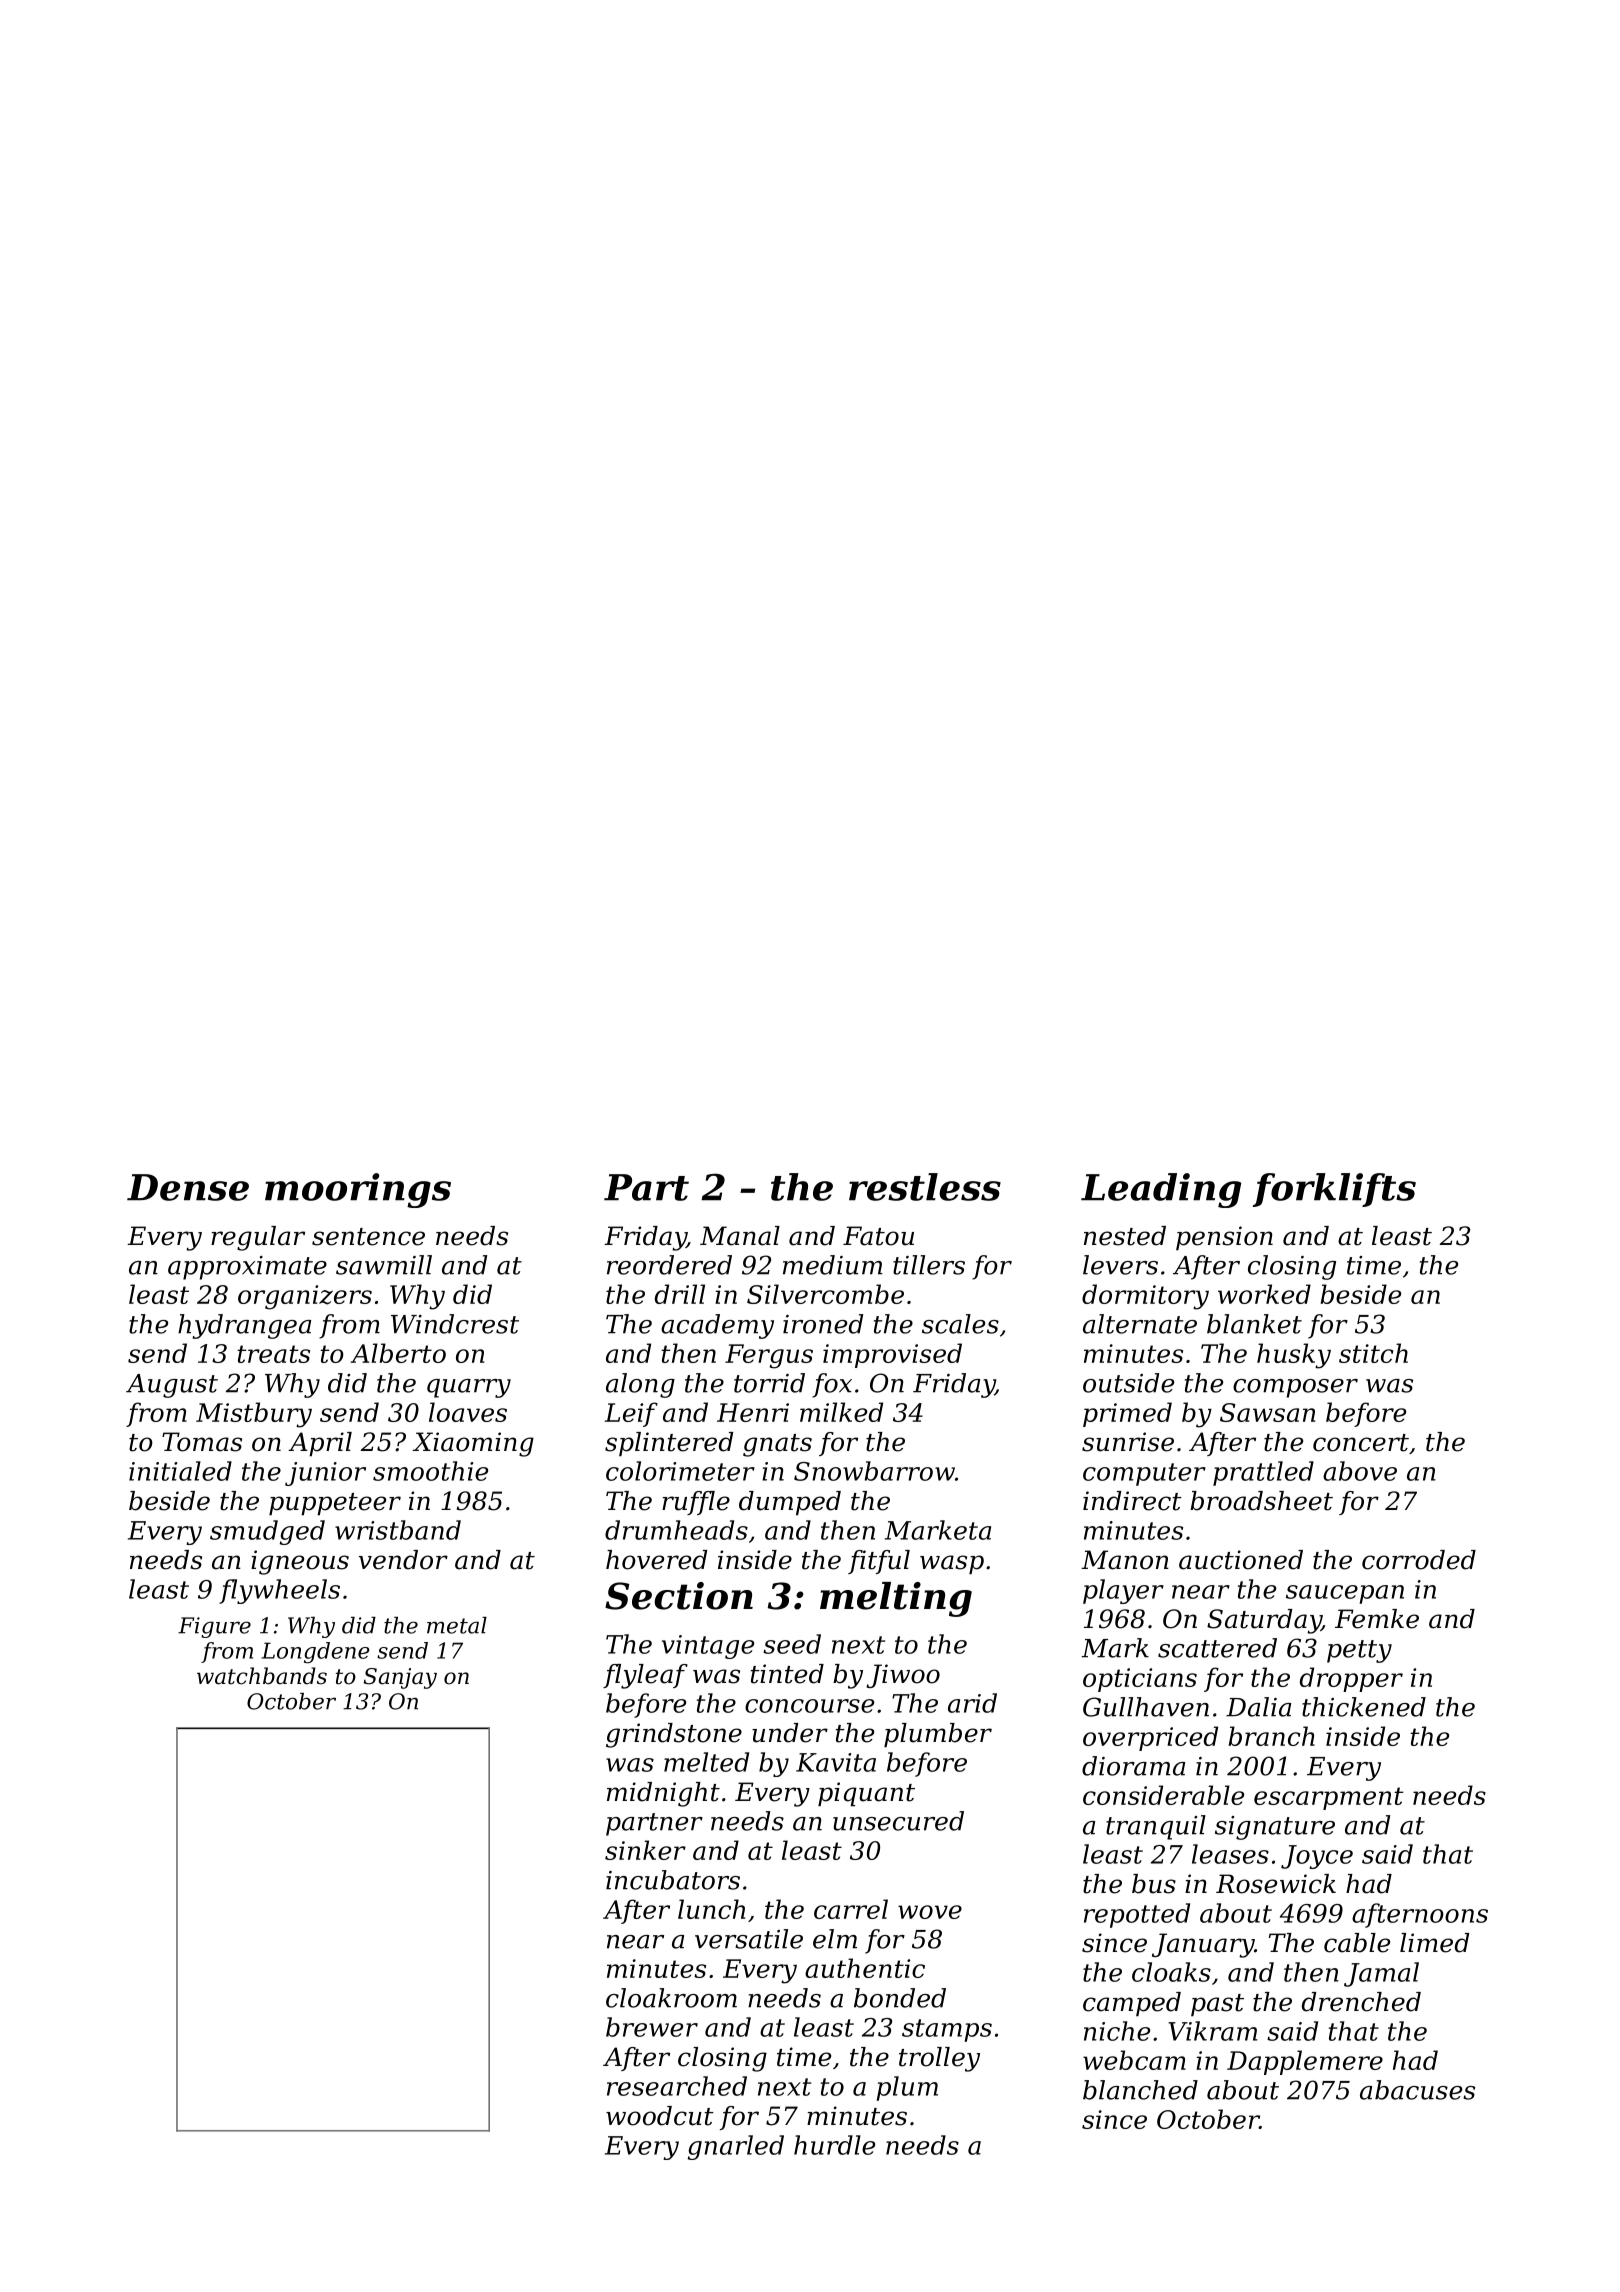 The height and width of the image is (2292, 1620). What do you see at coordinates (1360, 1471) in the image?
I see `above` at bounding box center [1360, 1471].
